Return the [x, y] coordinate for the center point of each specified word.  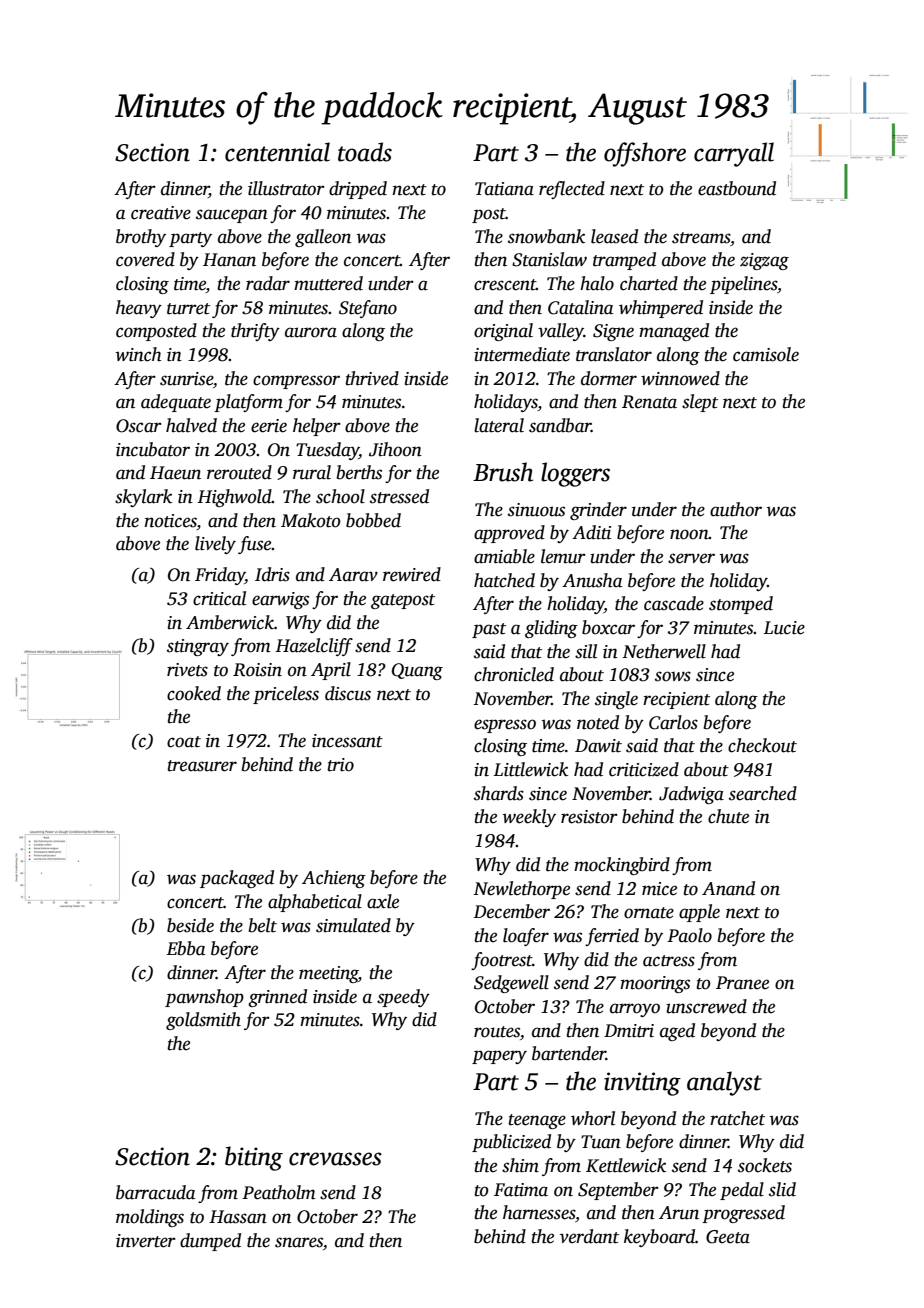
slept [700, 403]
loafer [526, 937]
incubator [153, 449]
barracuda [156, 1192]
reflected [572, 190]
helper [317, 427]
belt [263, 925]
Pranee [742, 983]
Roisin [257, 670]
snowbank [546, 236]
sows [673, 676]
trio [340, 765]
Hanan [229, 260]
